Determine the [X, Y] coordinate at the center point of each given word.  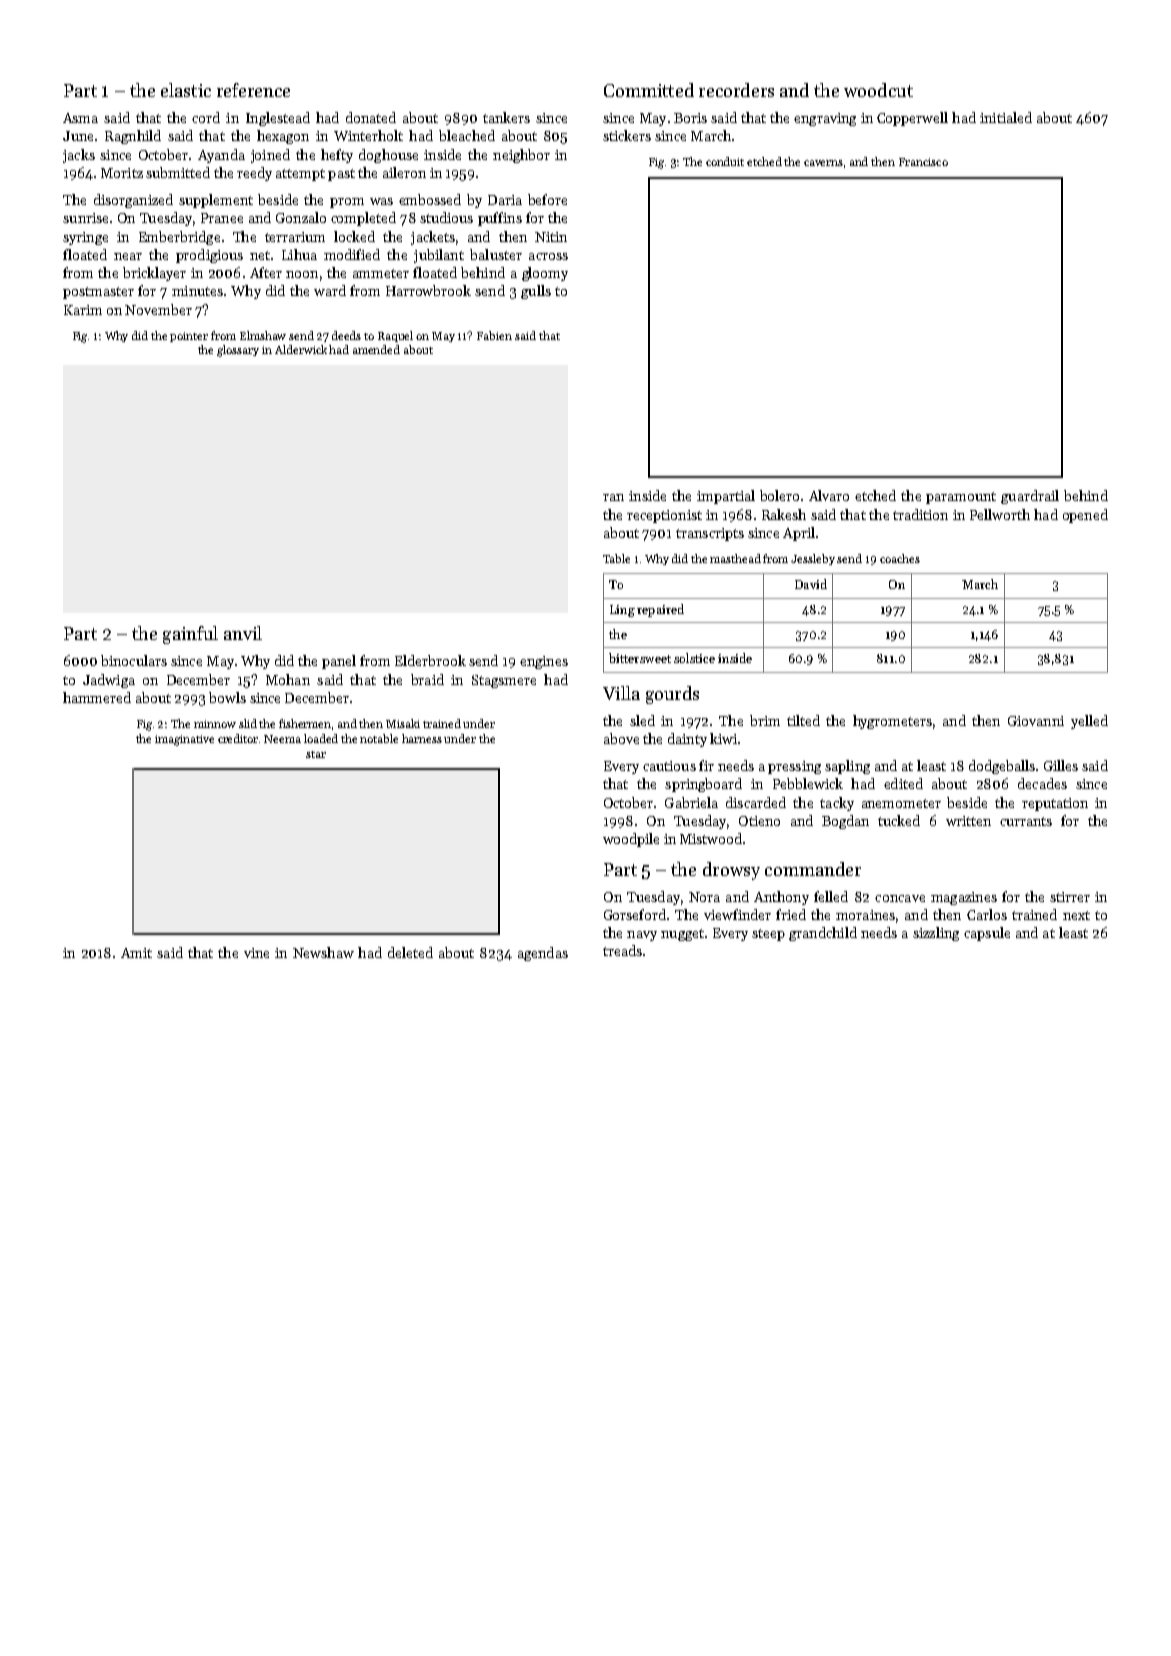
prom [347, 203]
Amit [136, 953]
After [266, 272]
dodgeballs [1002, 767]
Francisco [923, 162]
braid [427, 679]
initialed [1006, 117]
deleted [410, 952]
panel [339, 662]
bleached [467, 135]
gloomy [545, 274]
